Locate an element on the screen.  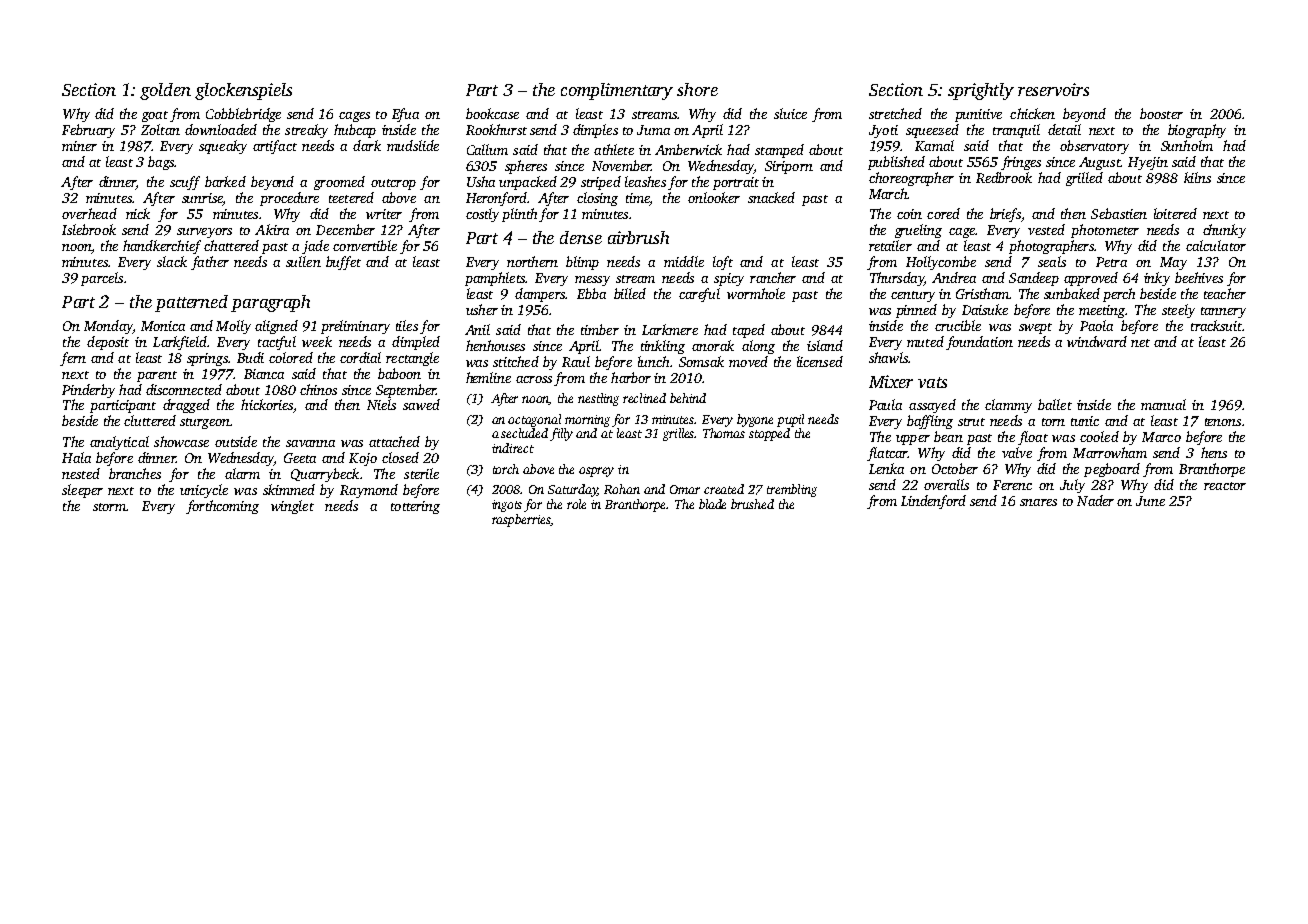
chicken is located at coordinates (1032, 113).
